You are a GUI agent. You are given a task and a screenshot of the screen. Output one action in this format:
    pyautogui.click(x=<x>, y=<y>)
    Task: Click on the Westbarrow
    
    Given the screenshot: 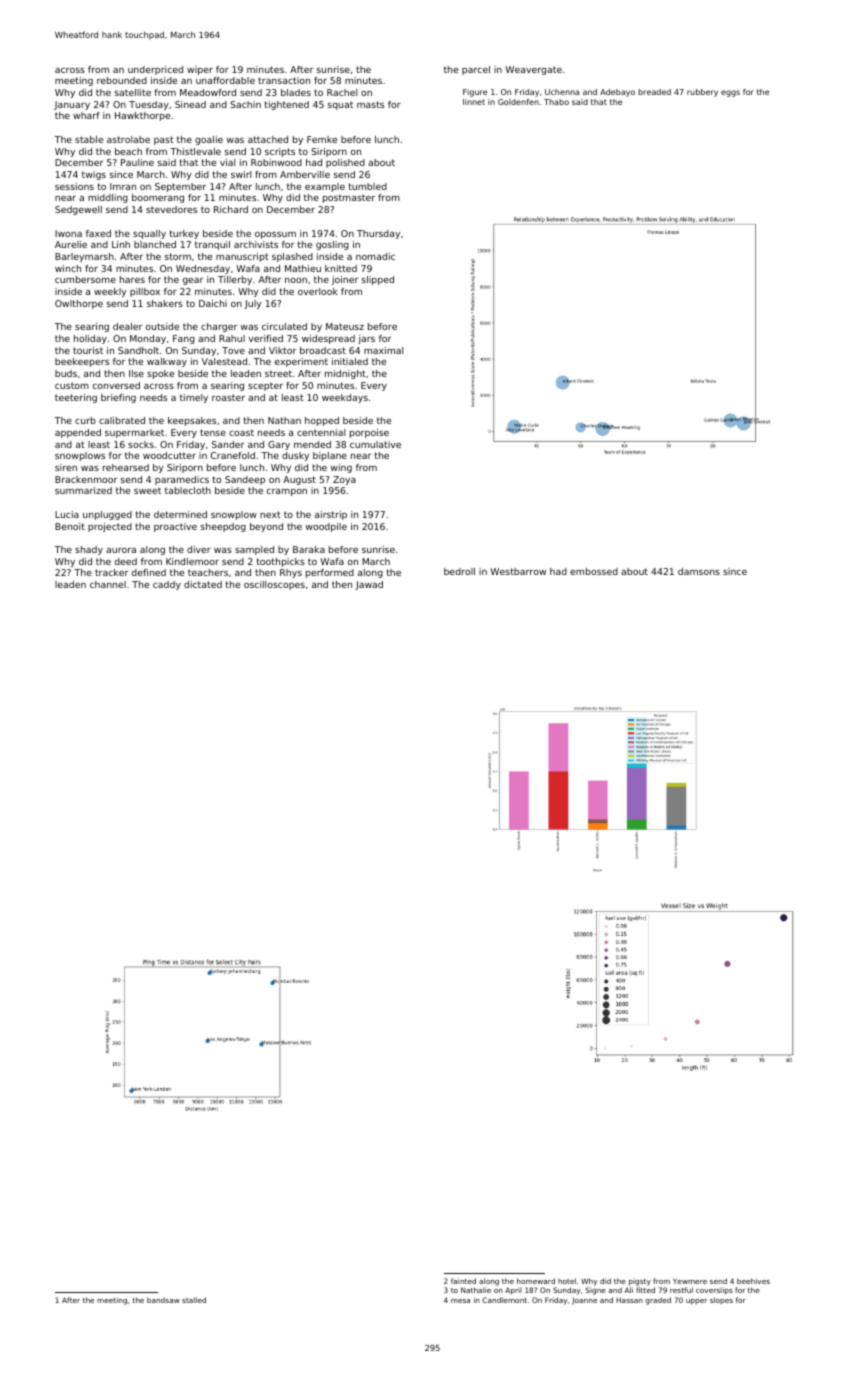 What is the action you would take?
    pyautogui.click(x=518, y=571)
